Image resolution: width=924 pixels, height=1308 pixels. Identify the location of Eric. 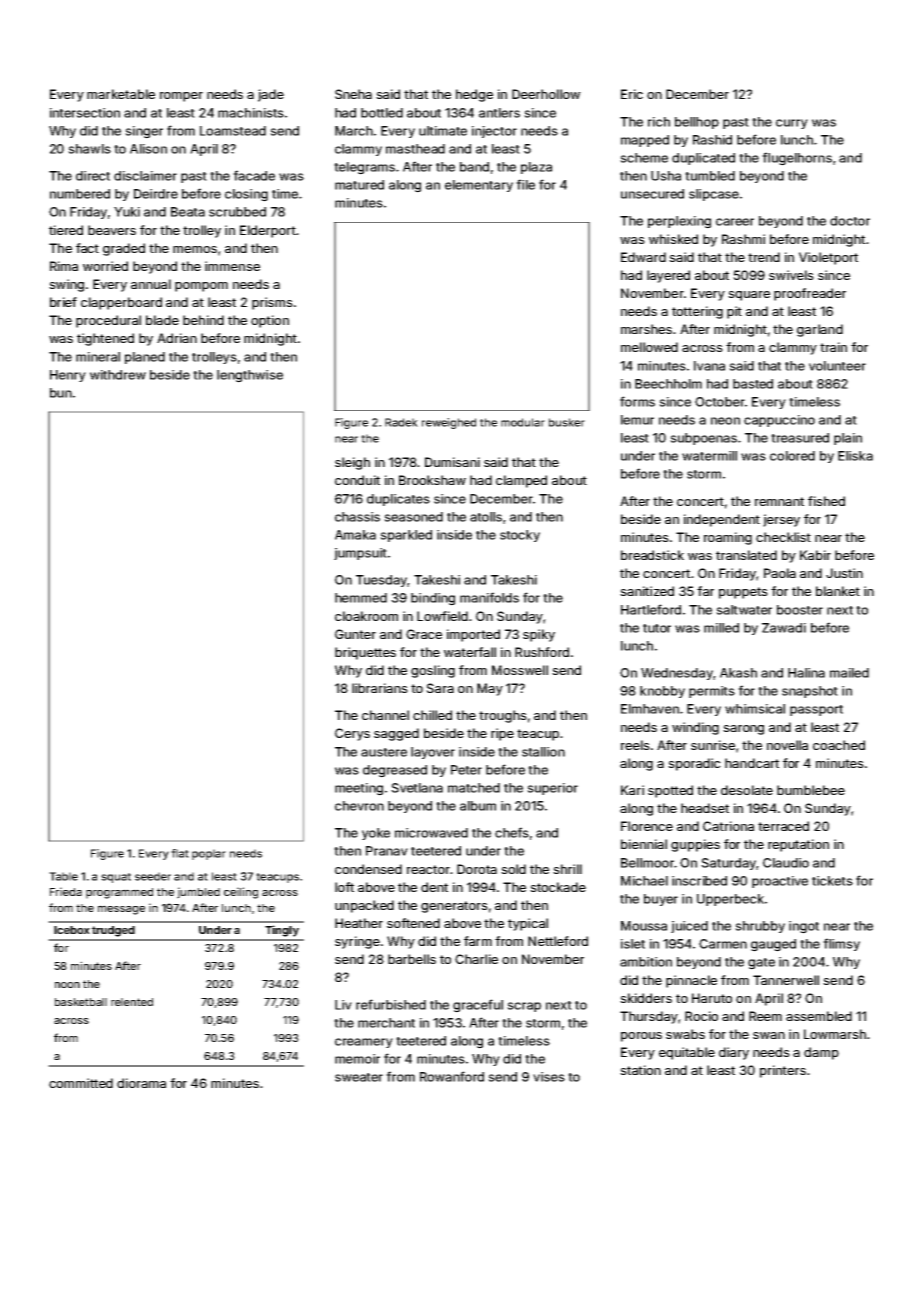
(632, 94).
